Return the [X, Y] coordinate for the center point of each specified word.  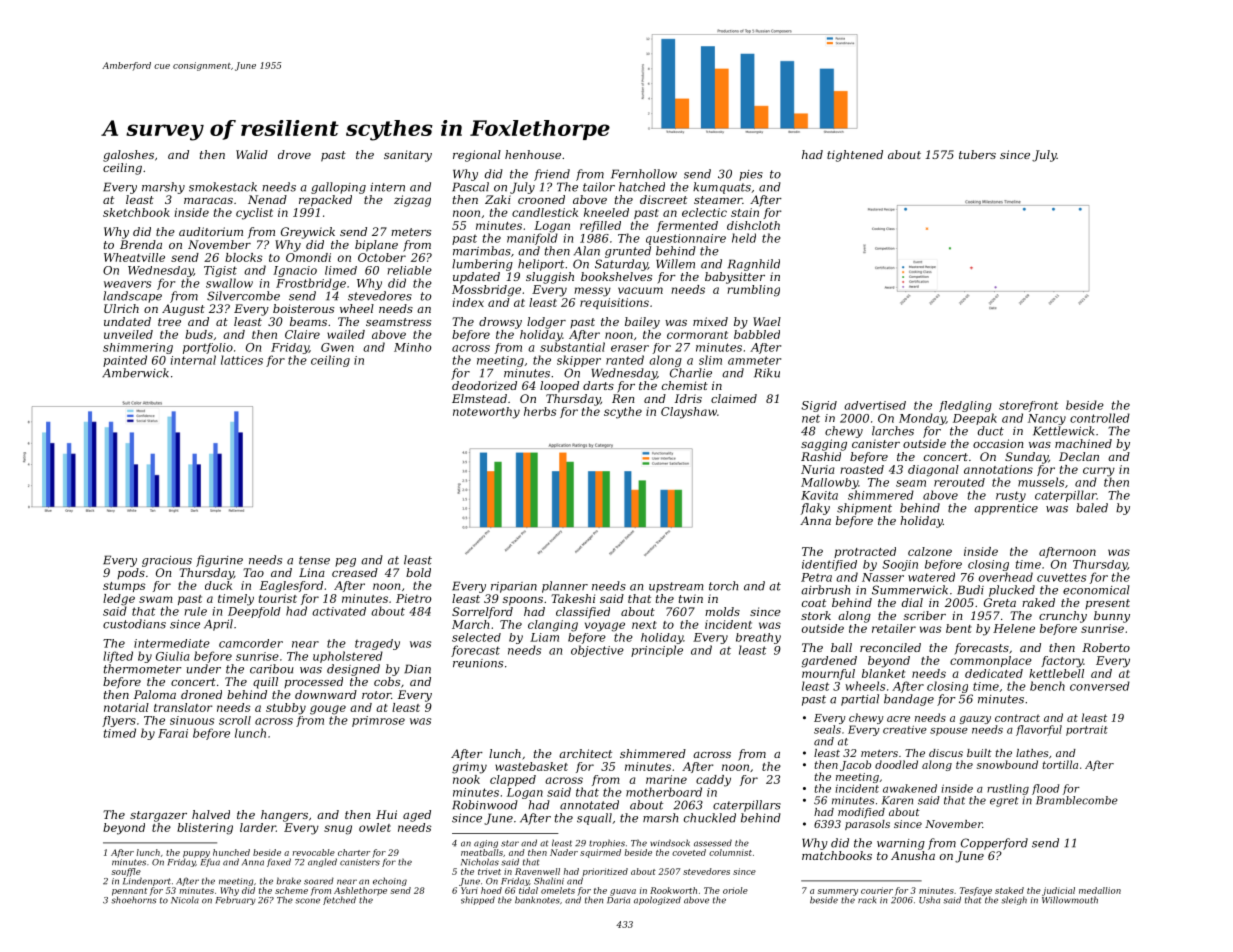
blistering [205, 829]
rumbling [753, 291]
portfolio [208, 348]
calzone [930, 551]
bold [418, 572]
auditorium [211, 231]
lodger [546, 323]
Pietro [413, 598]
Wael [767, 321]
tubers [977, 154]
